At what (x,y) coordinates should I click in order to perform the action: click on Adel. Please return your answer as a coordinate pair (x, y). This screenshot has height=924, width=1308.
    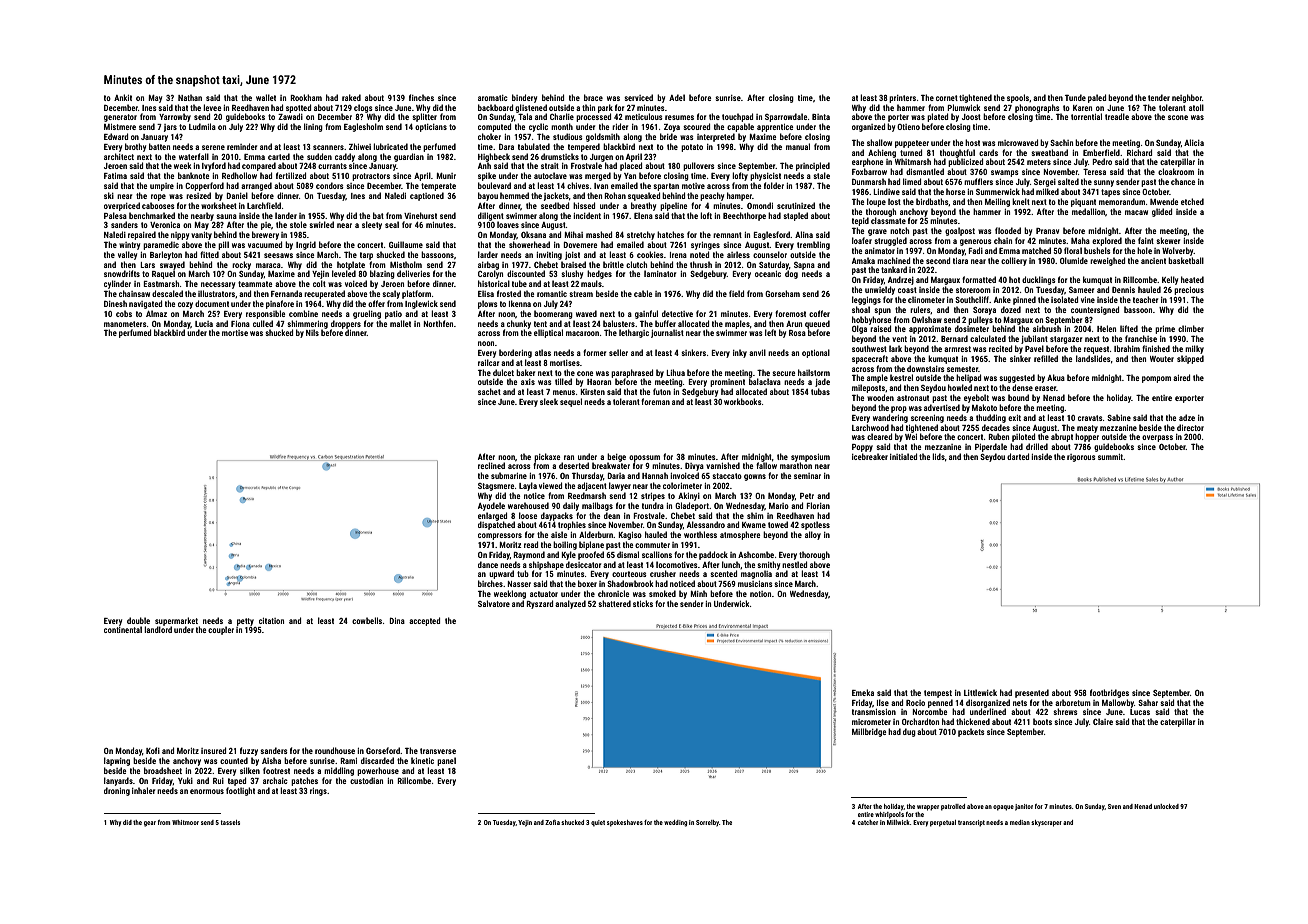
    Looking at the image, I should click on (677, 97).
